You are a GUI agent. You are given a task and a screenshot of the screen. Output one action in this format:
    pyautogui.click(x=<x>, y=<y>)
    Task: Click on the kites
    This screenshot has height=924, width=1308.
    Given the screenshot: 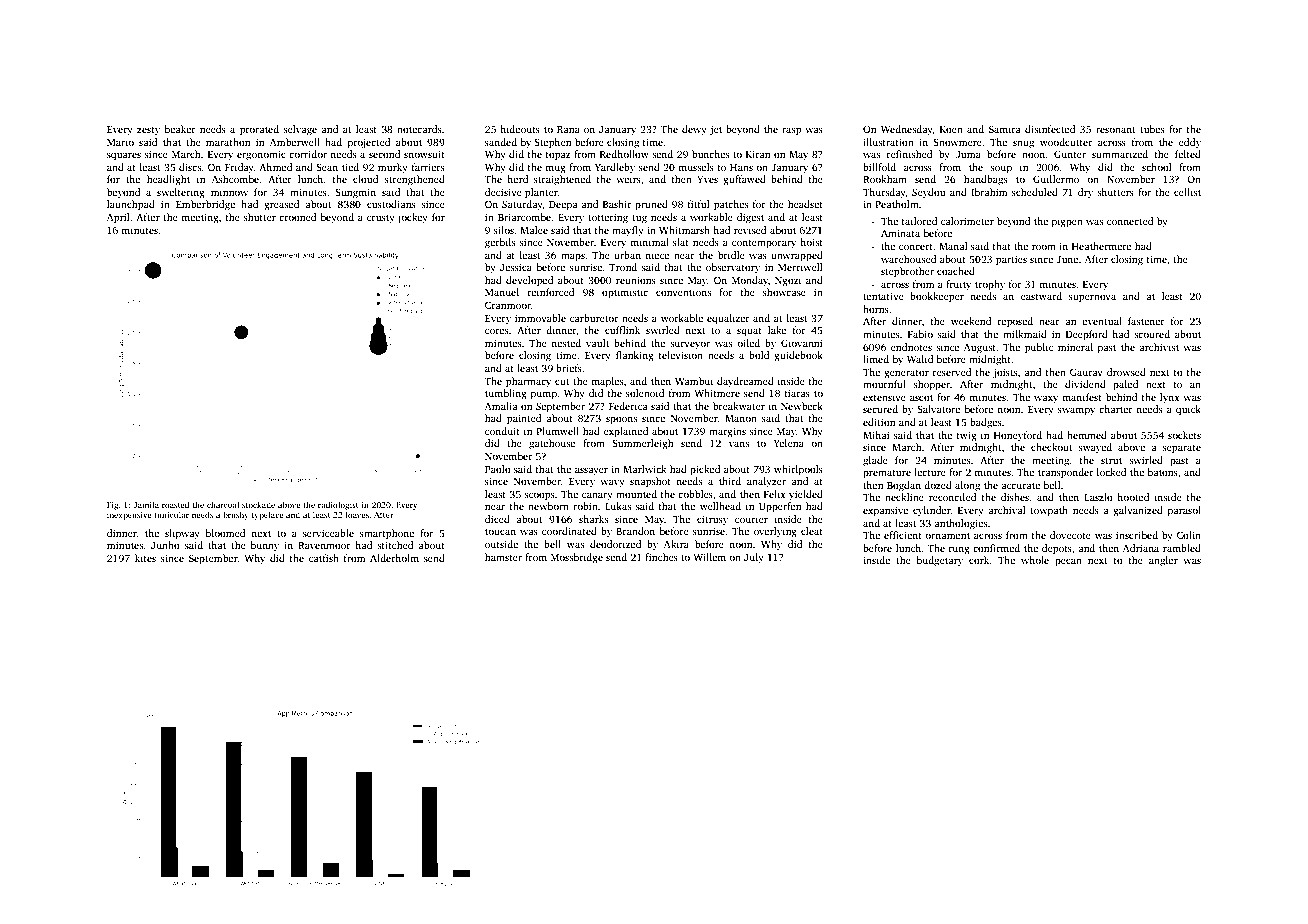 What is the action you would take?
    pyautogui.click(x=145, y=558)
